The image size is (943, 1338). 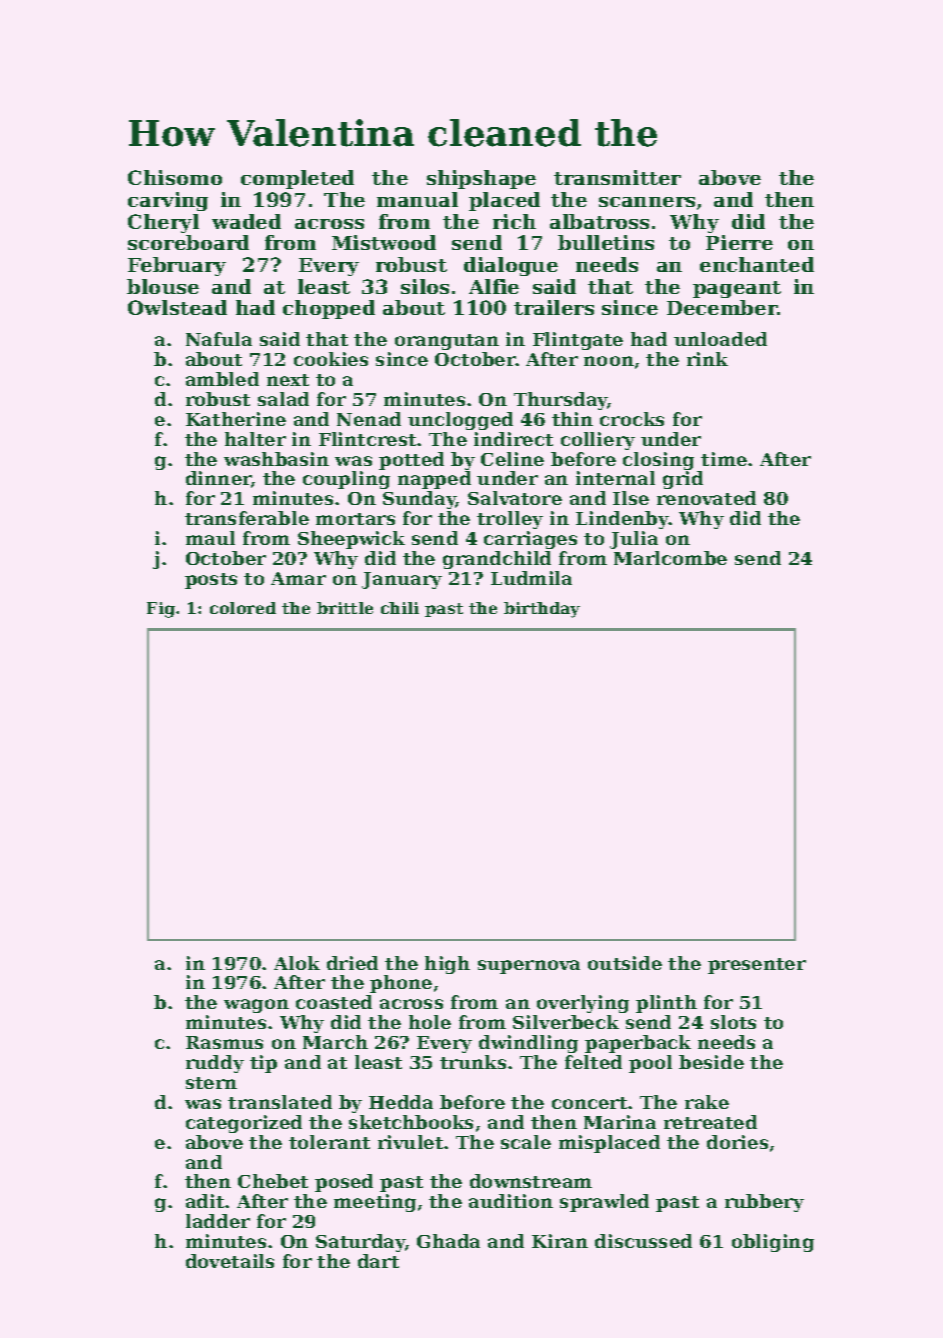 I want to click on birthday, so click(x=542, y=610).
